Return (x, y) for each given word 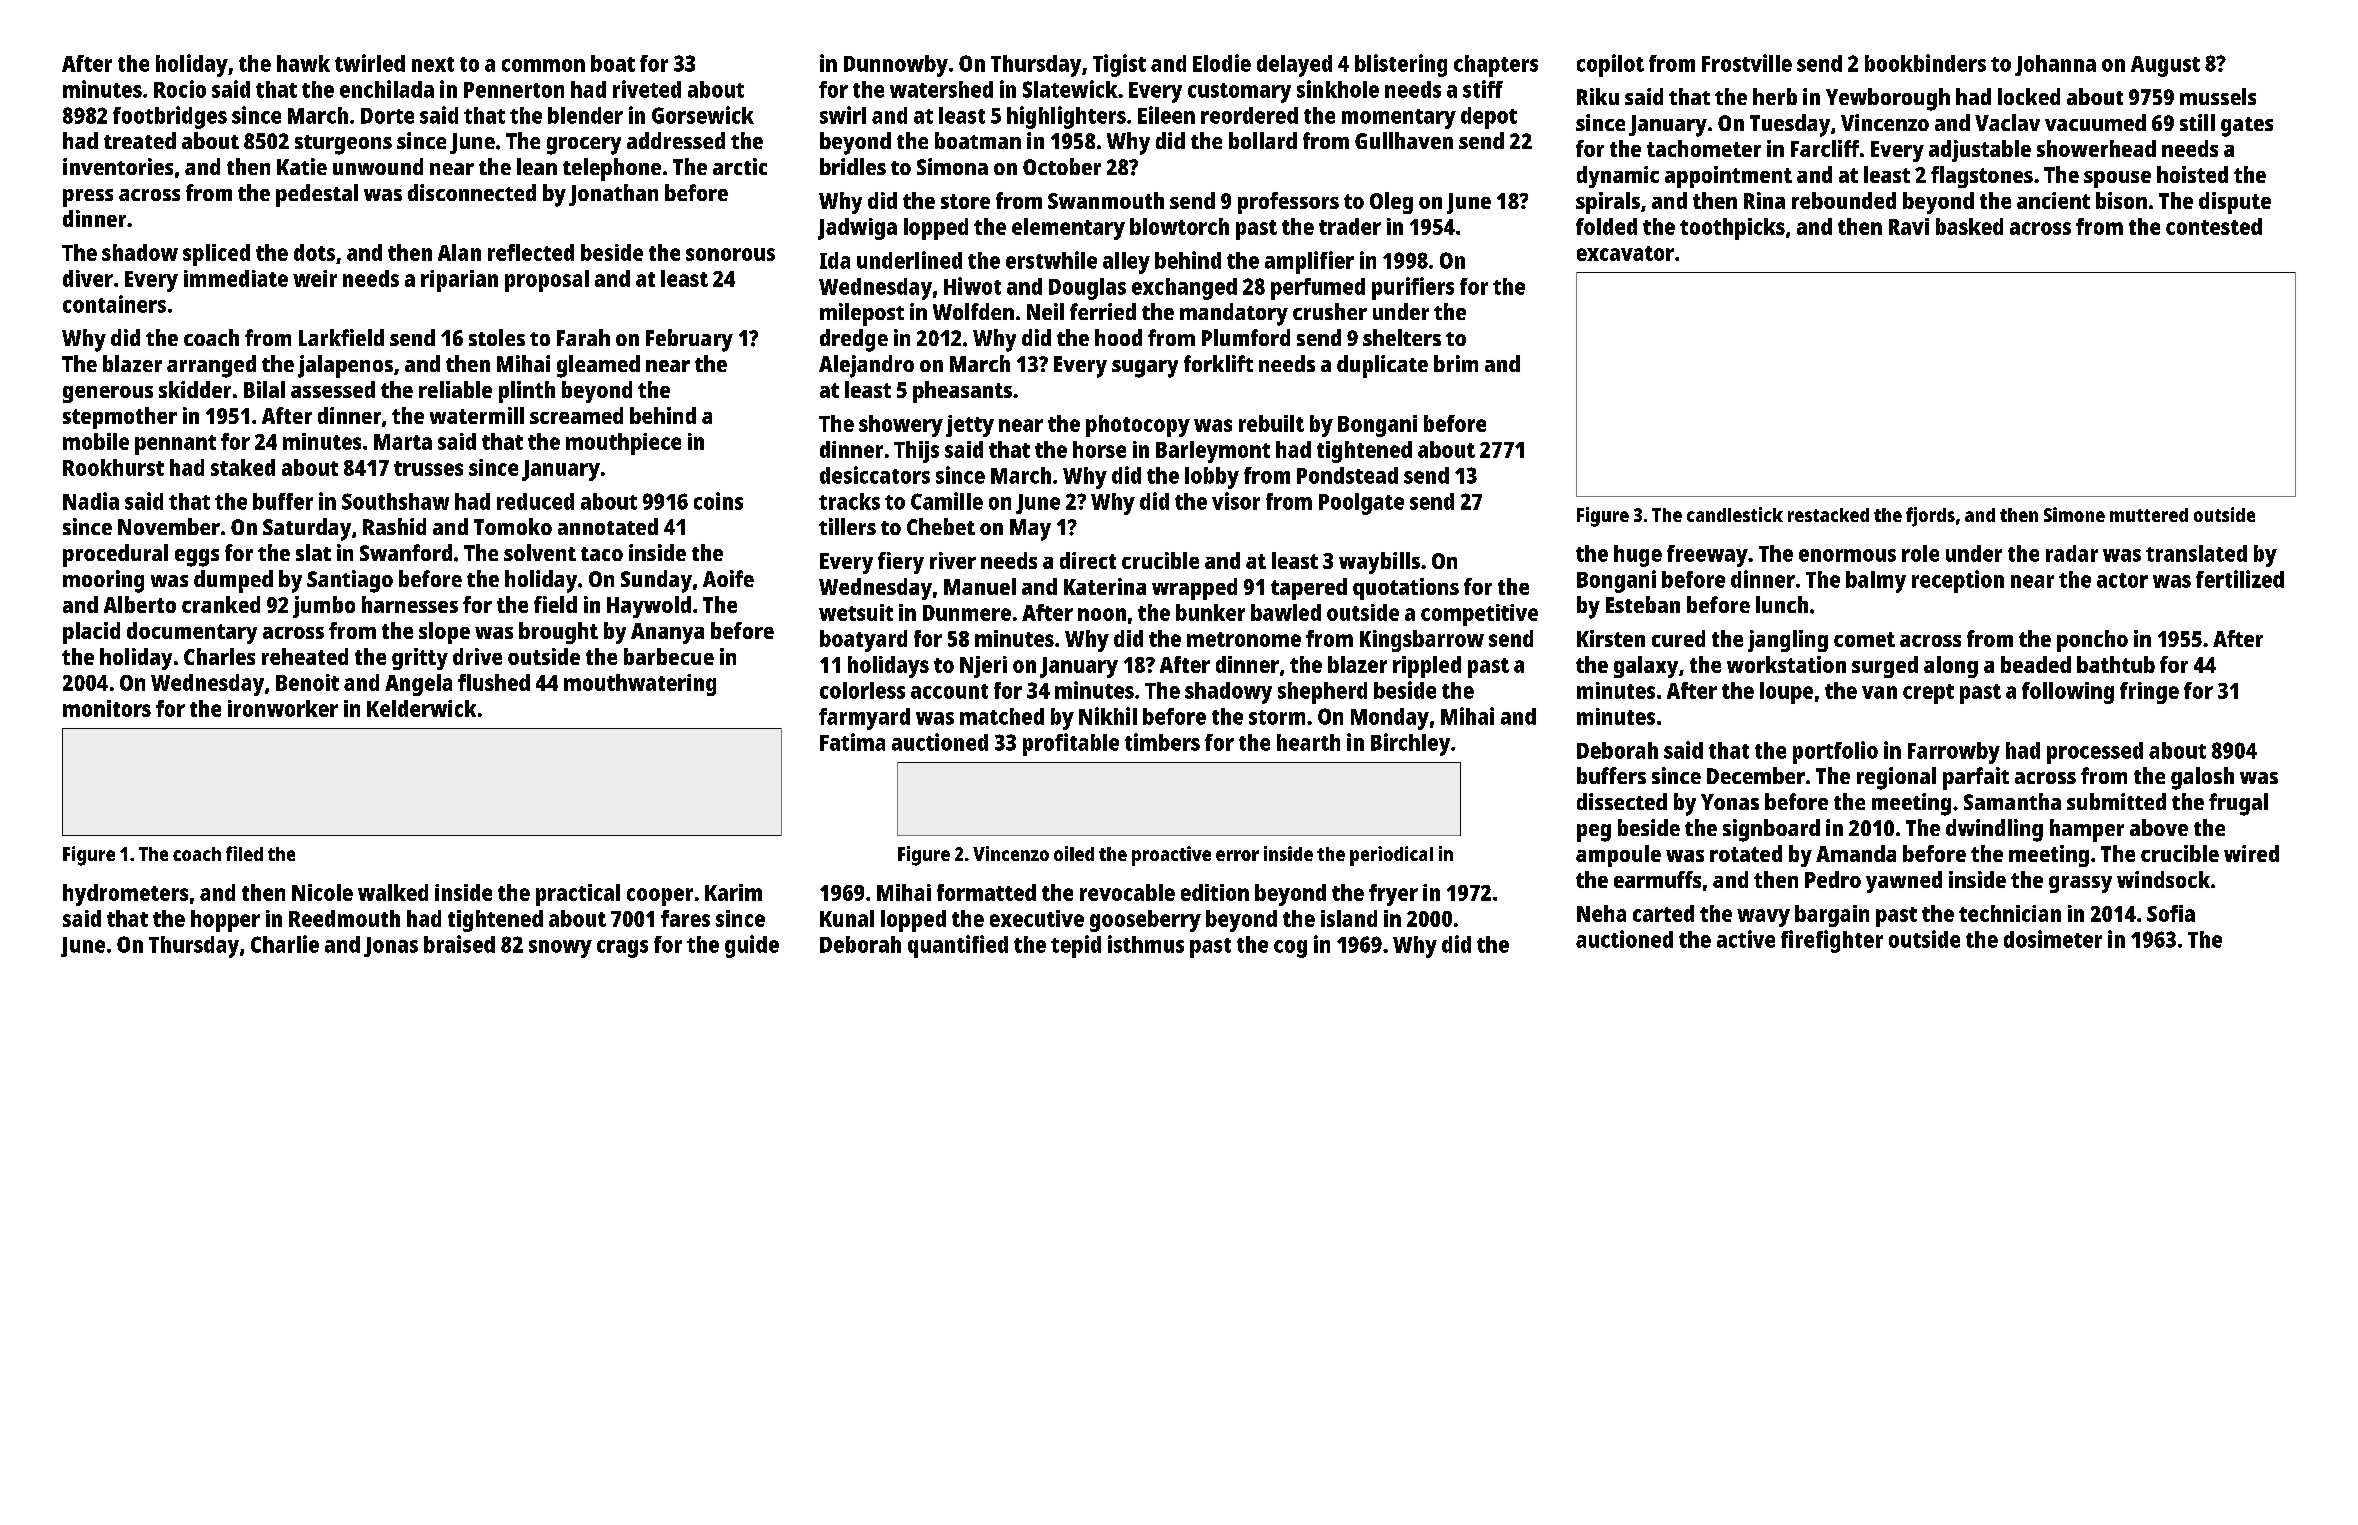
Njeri (983, 667)
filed (244, 853)
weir (315, 278)
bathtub (2116, 664)
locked (2029, 96)
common (543, 65)
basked (1969, 226)
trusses (428, 468)
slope (444, 633)
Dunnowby (896, 66)
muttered (2149, 515)
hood (1118, 337)
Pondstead (1347, 475)
